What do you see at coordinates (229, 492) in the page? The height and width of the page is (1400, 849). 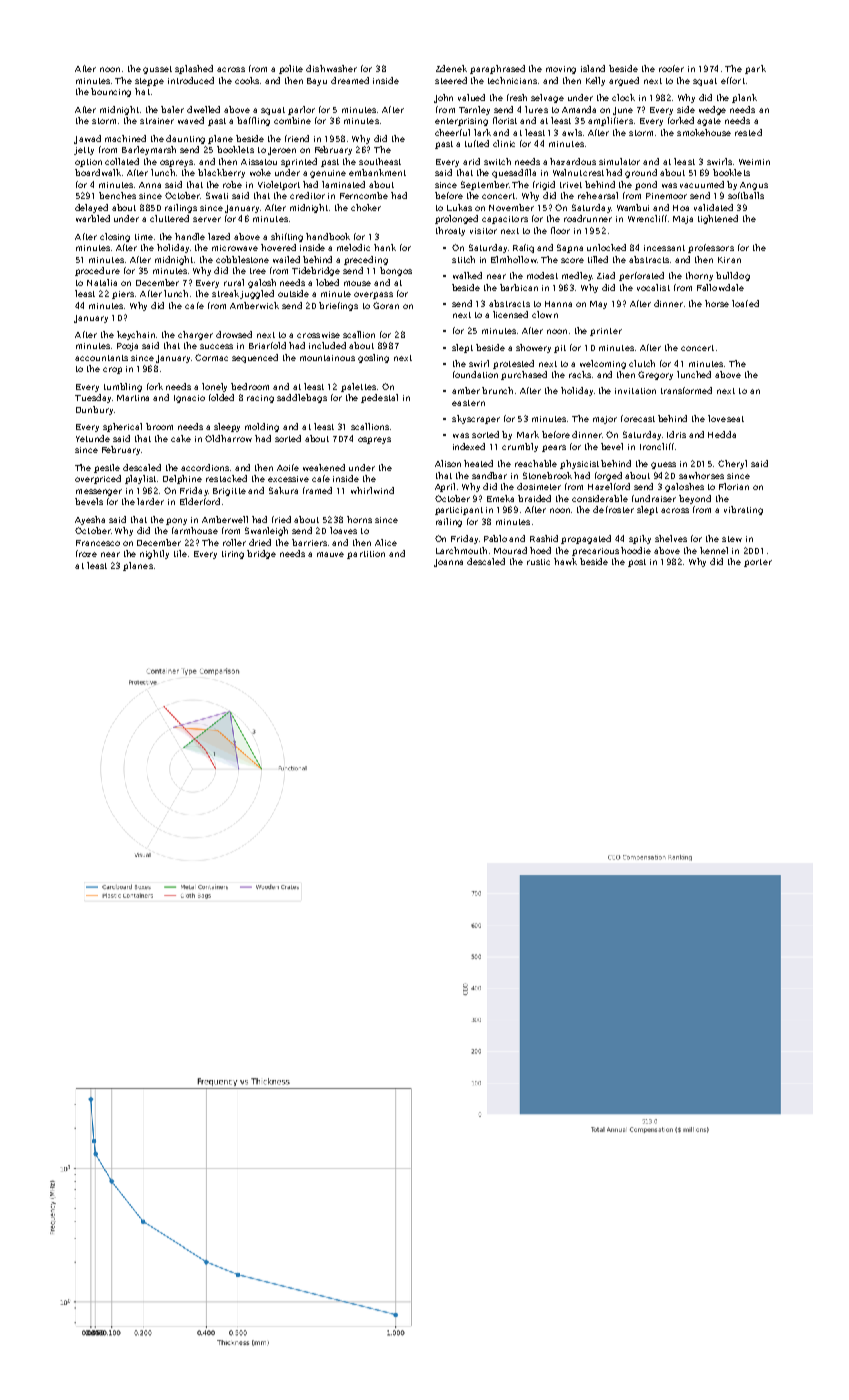 I see `Brigitte` at bounding box center [229, 492].
